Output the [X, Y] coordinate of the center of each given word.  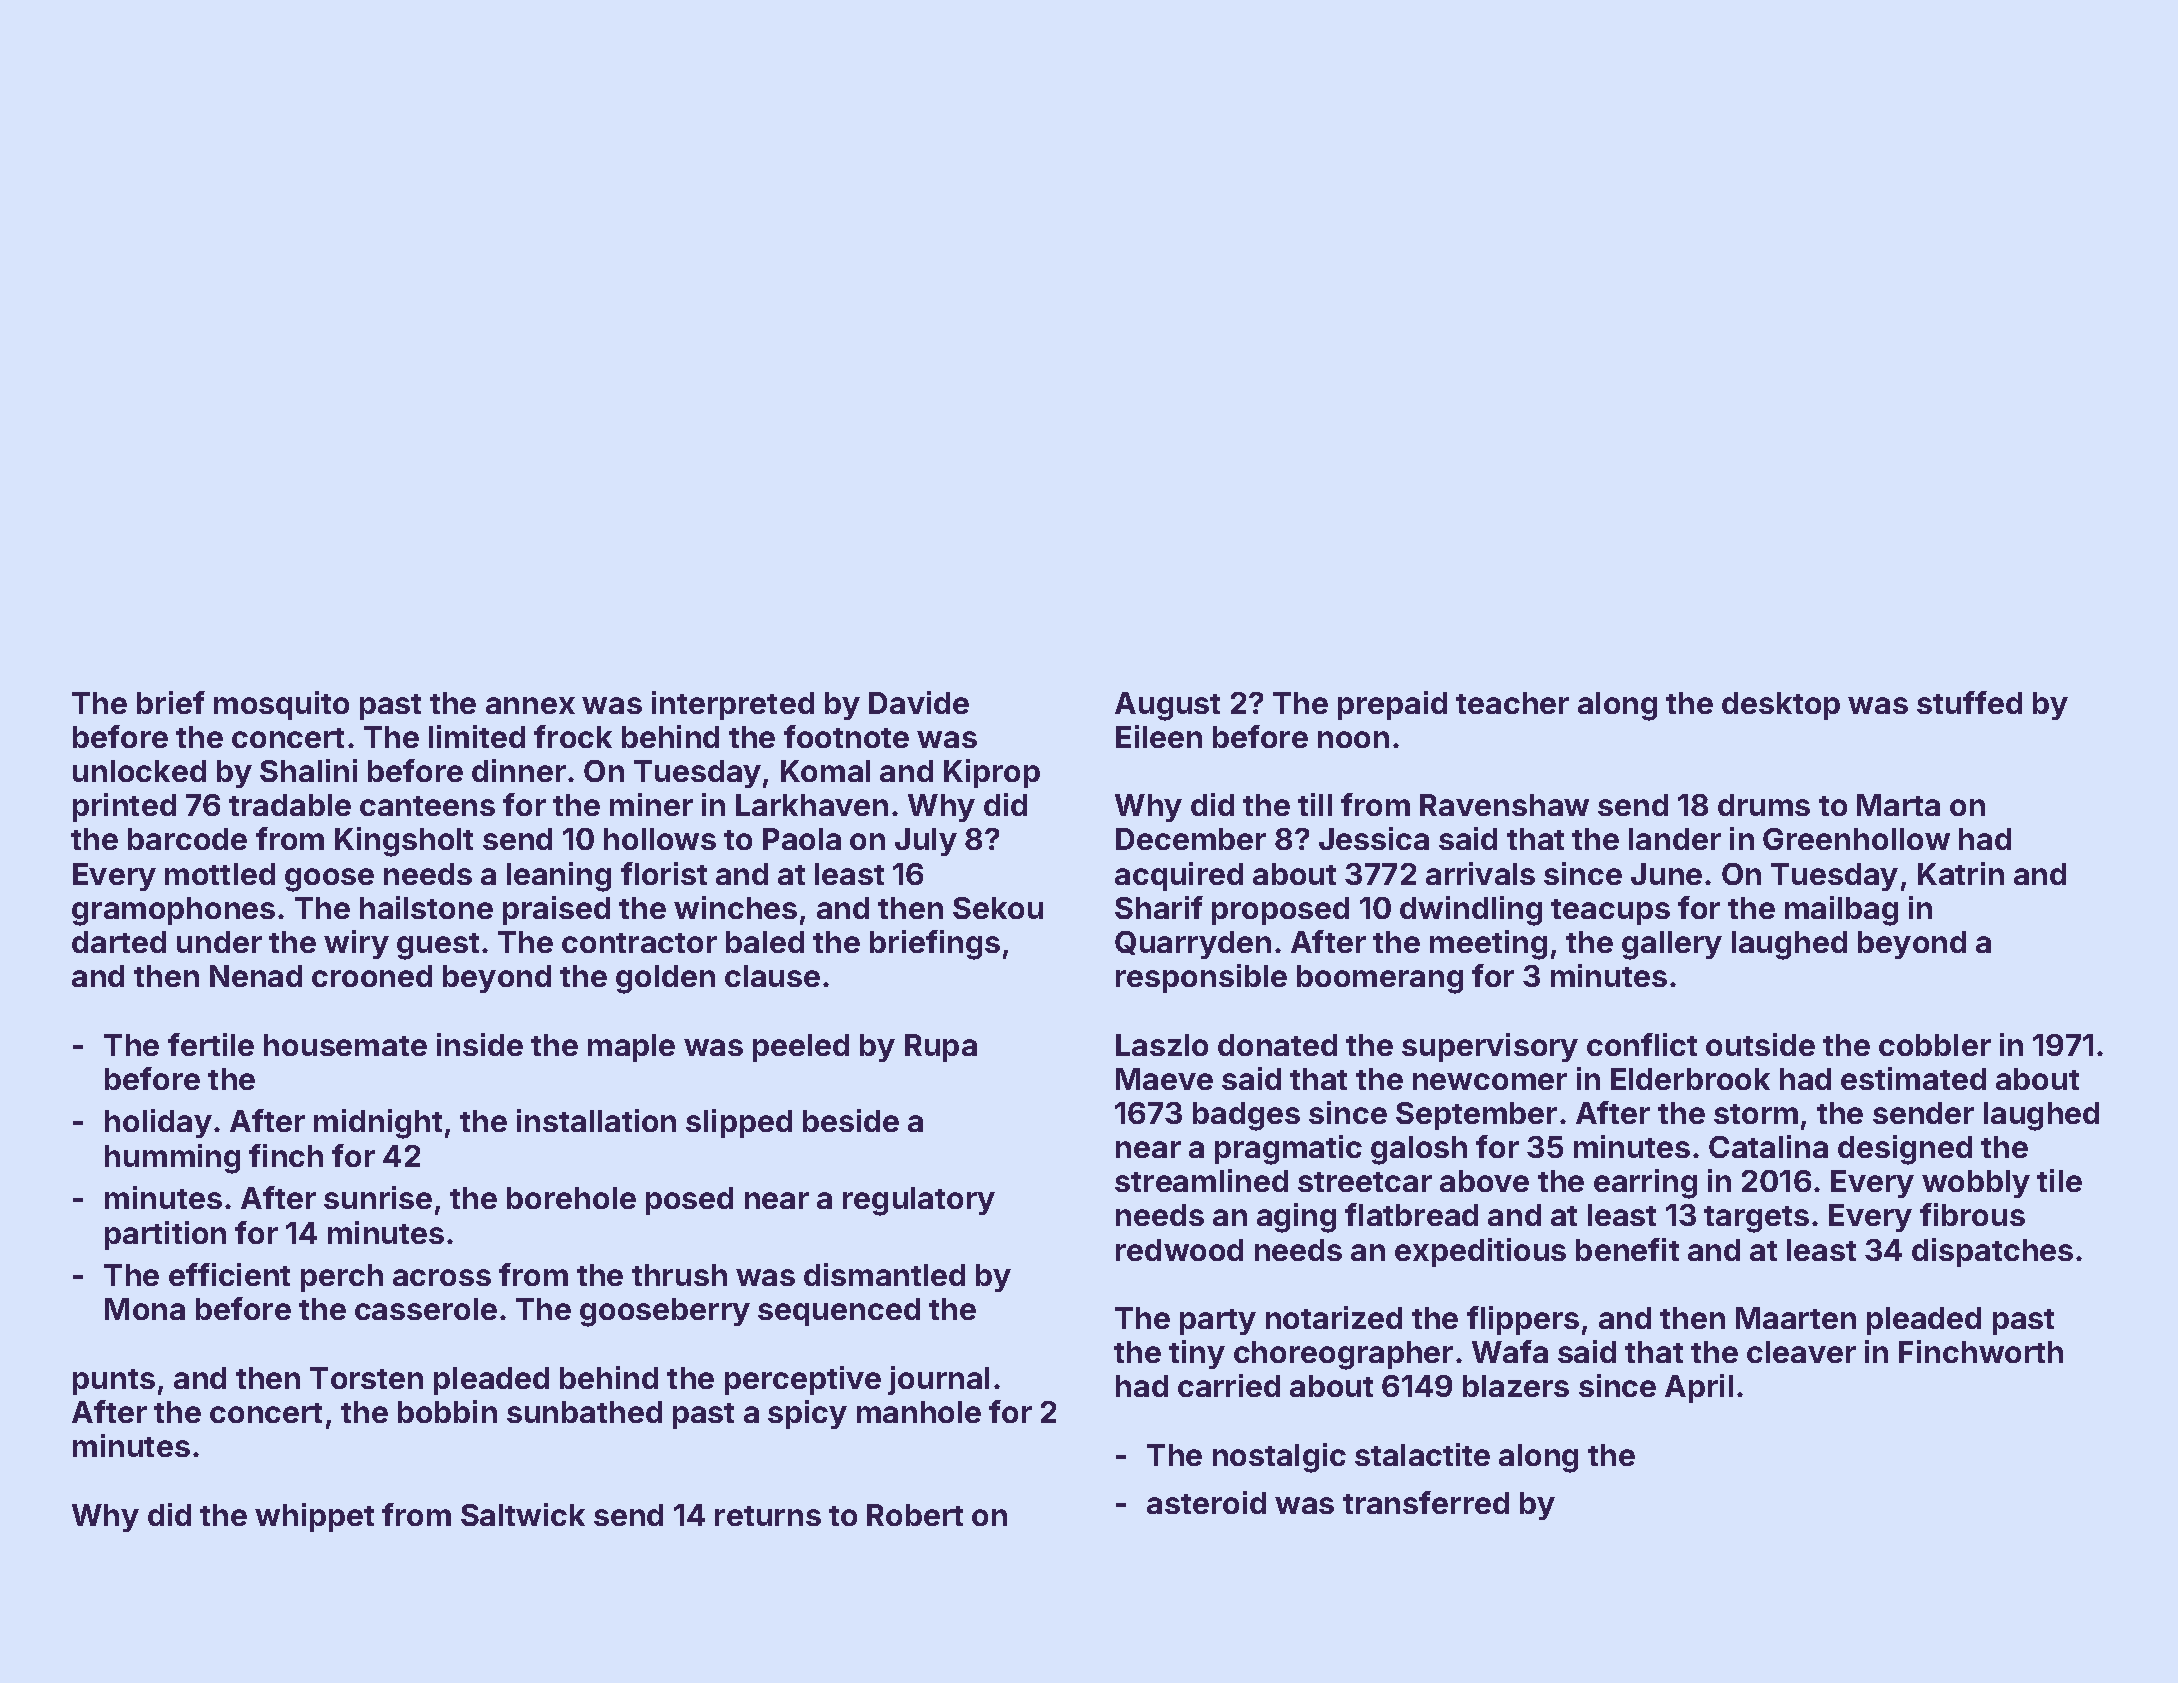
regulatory [919, 1201]
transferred [1426, 1502]
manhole [919, 1412]
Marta [1898, 805]
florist [664, 873]
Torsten [366, 1378]
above [1484, 1181]
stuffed [1969, 702]
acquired [1179, 876]
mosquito [281, 705]
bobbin [447, 1411]
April [1699, 1388]
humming [172, 1159]
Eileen [1159, 736]
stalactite [1422, 1454]
